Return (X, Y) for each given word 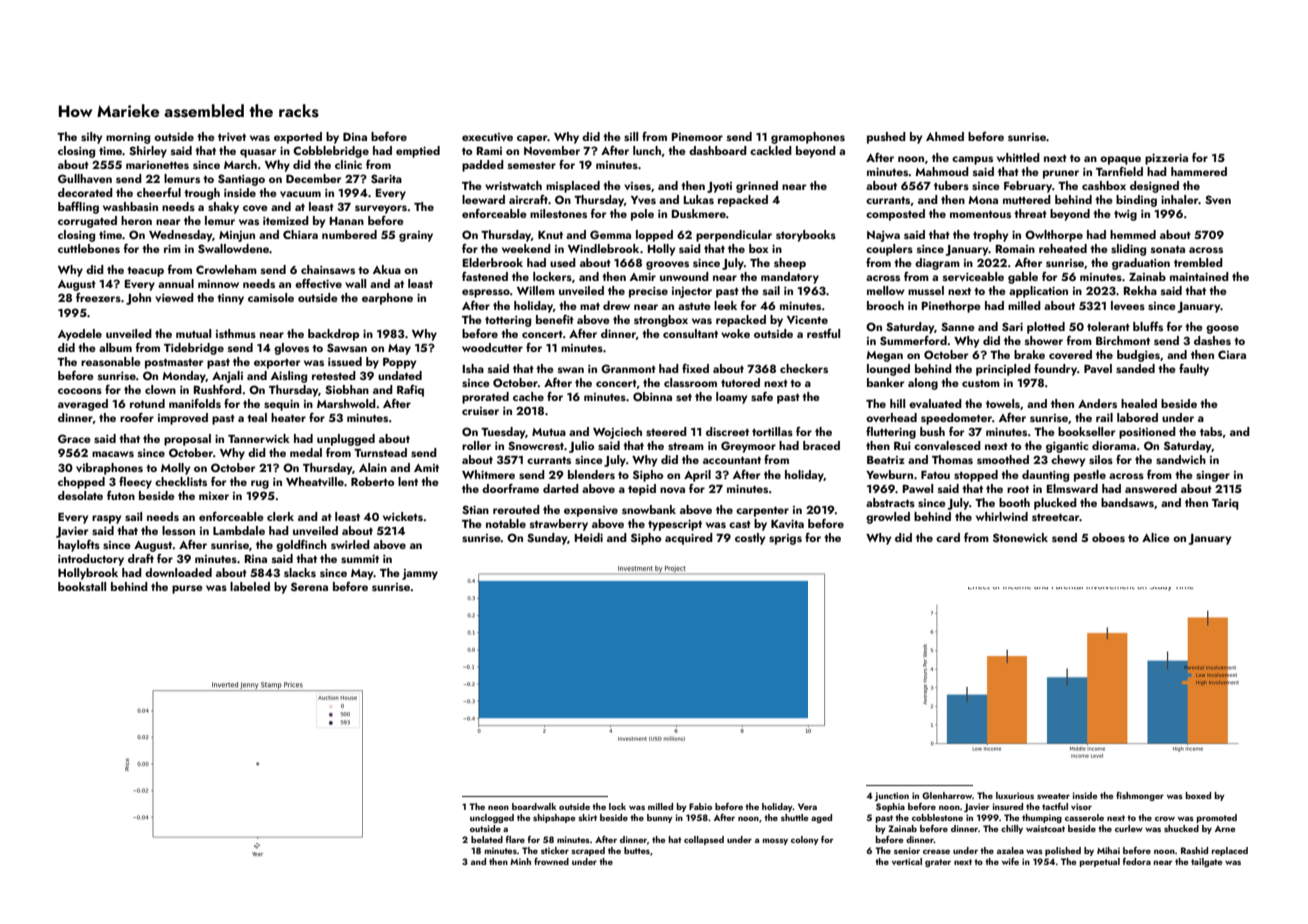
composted (895, 215)
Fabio (700, 806)
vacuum (300, 194)
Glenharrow (947, 795)
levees (1128, 305)
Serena (309, 586)
